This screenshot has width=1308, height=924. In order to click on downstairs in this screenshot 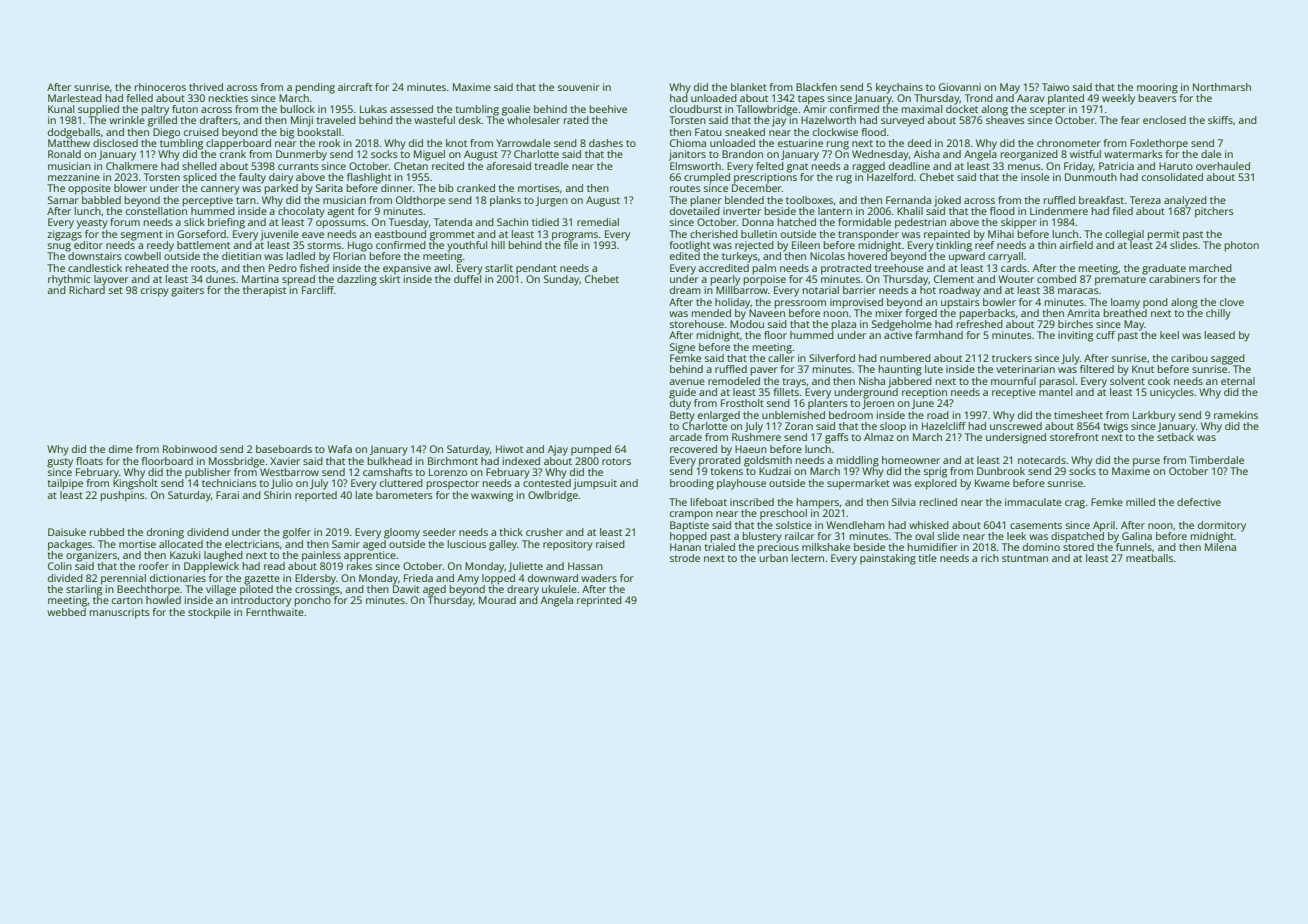, I will do `click(95, 256)`.
